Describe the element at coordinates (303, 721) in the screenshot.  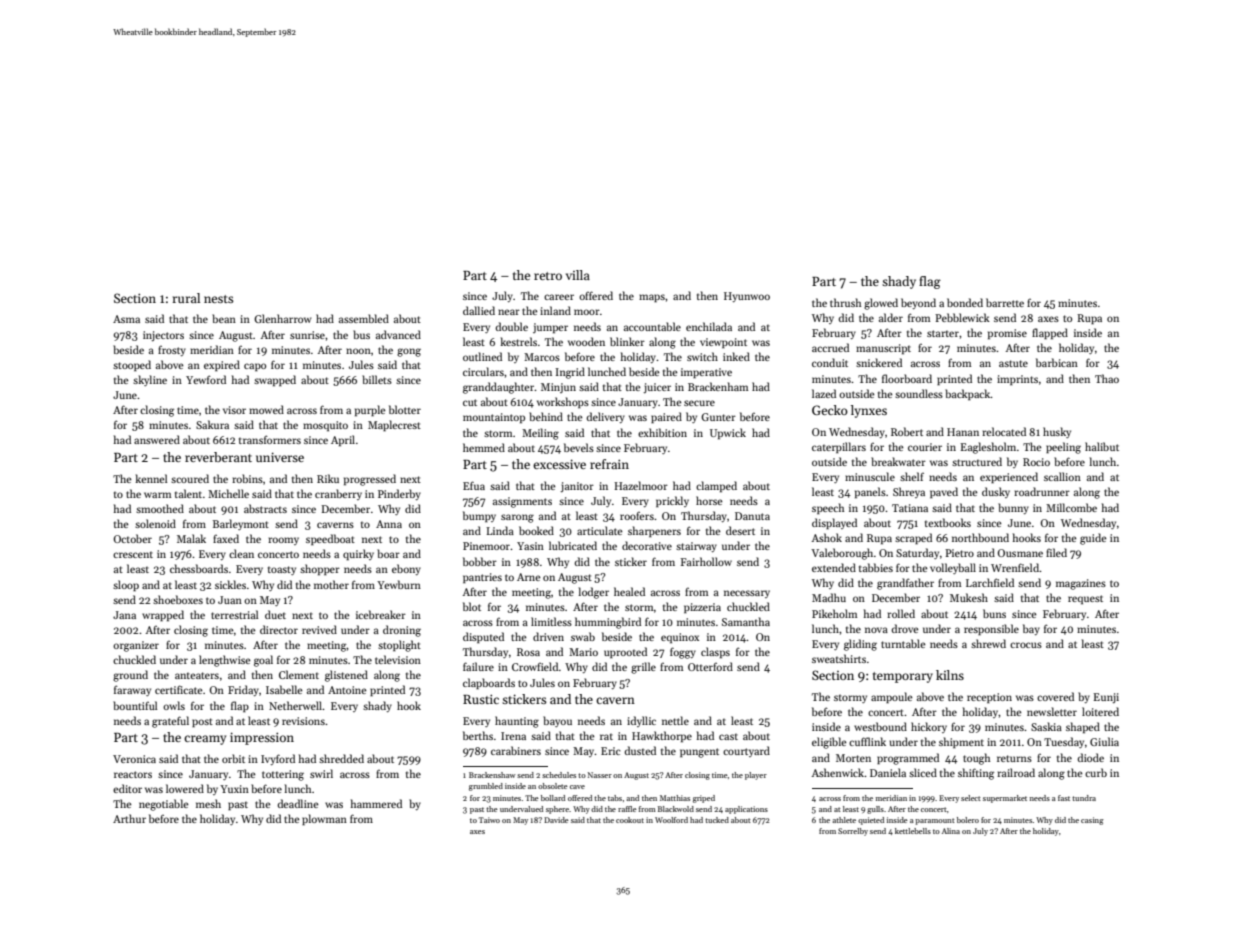
I see `revisions` at that location.
